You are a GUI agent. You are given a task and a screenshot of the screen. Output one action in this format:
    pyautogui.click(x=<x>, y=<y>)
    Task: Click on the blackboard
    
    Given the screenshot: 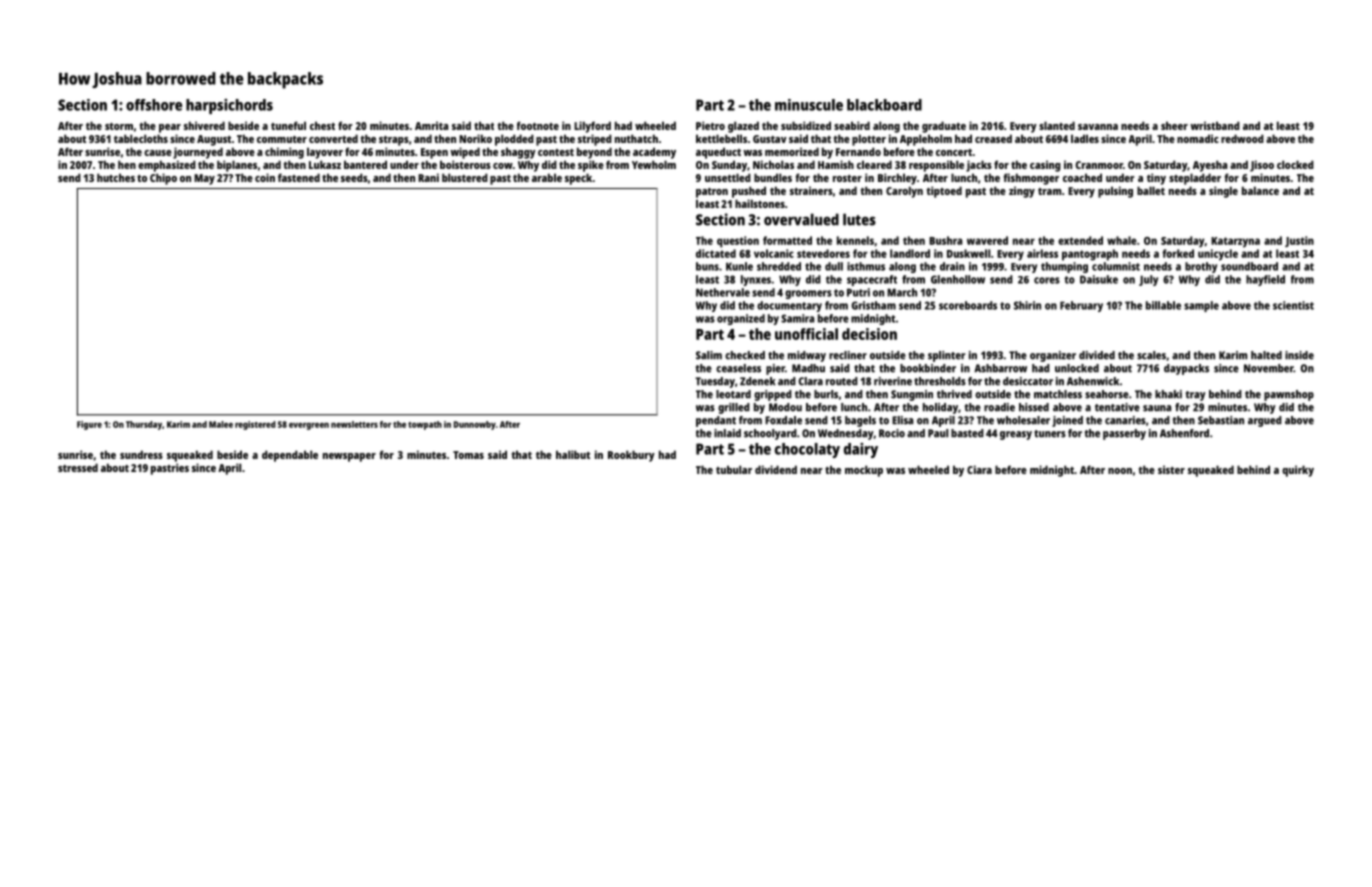 What is the action you would take?
    pyautogui.click(x=884, y=105)
